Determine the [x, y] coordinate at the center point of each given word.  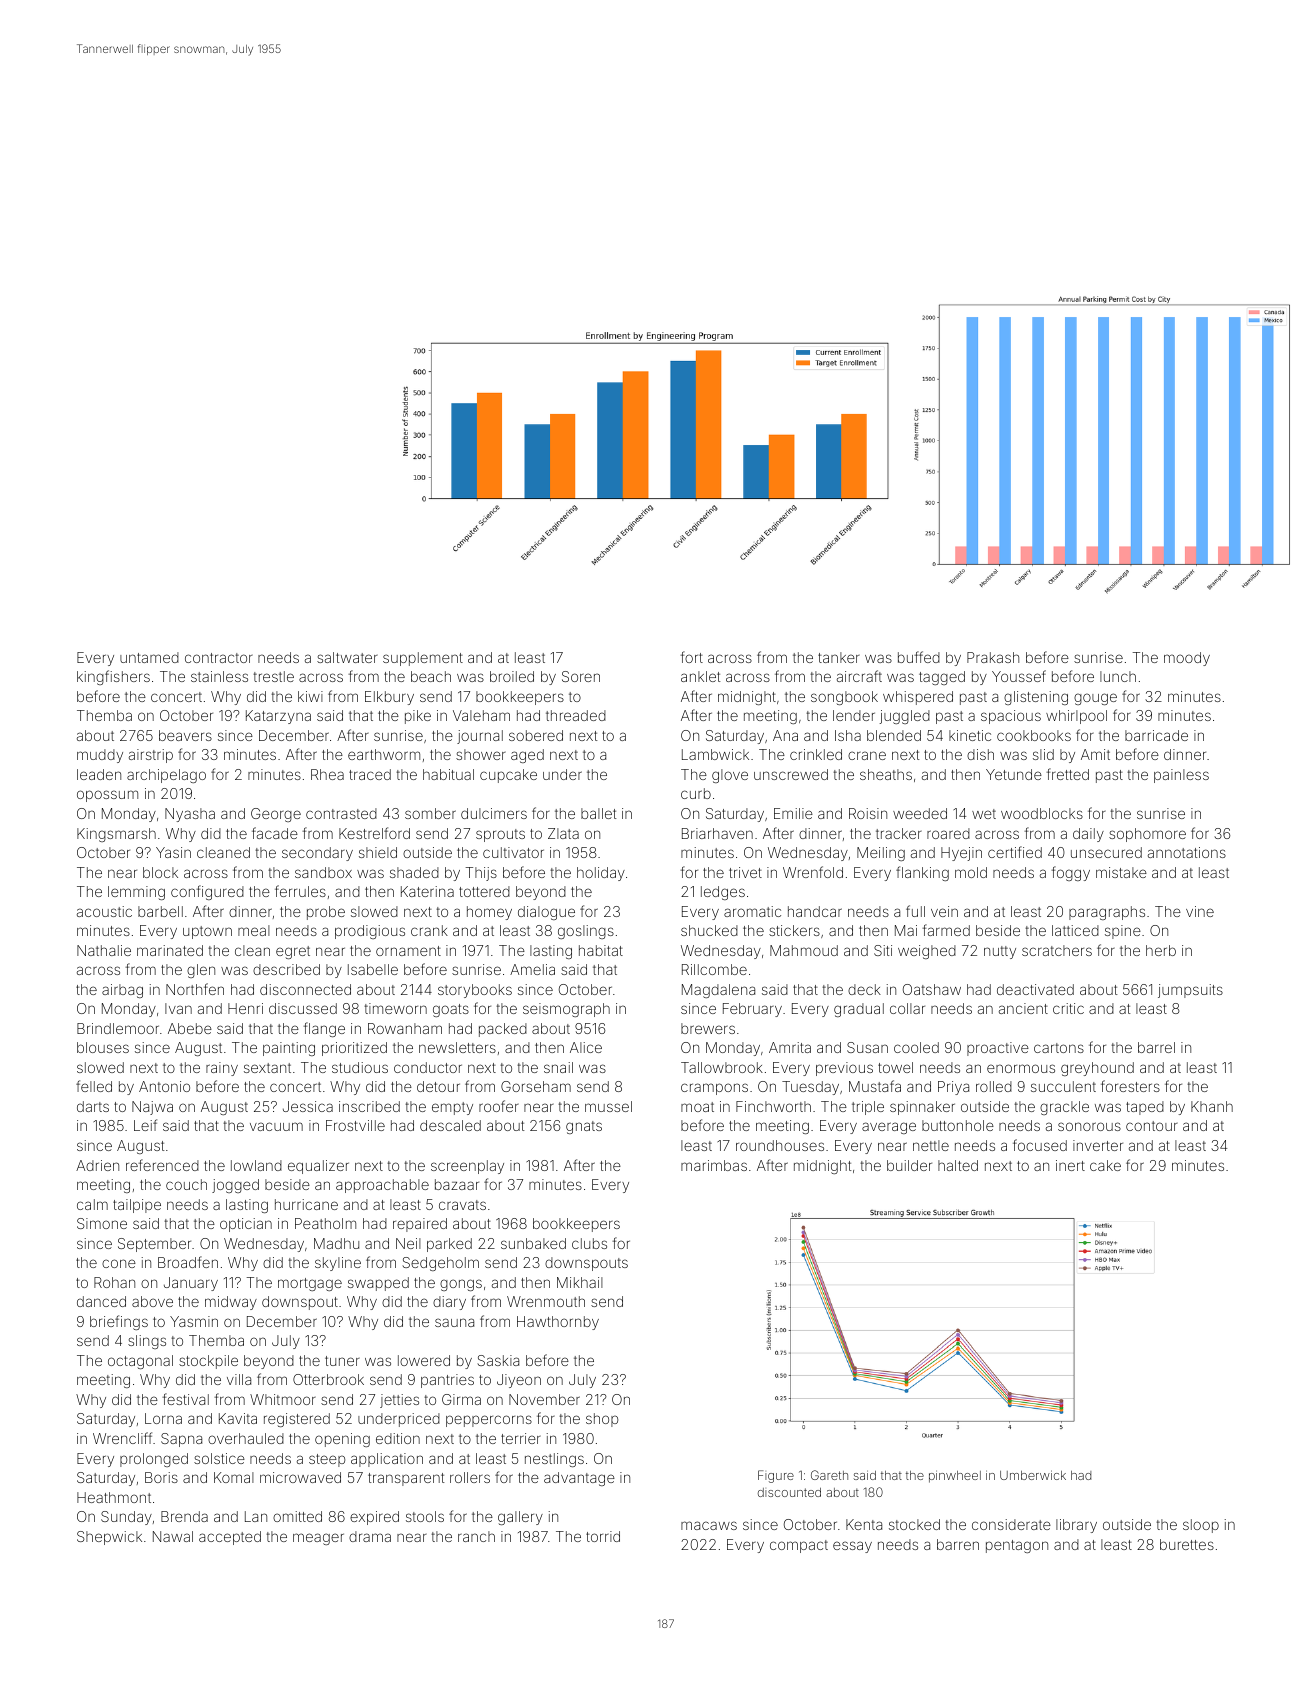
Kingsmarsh [116, 835]
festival [185, 1399]
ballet [599, 813]
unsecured [1106, 852]
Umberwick [1033, 1475]
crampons [714, 1089]
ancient [1023, 1008]
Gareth [829, 1475]
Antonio [164, 1086]
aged [527, 756]
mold [971, 872]
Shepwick [109, 1538]
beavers [185, 735]
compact [799, 1546]
